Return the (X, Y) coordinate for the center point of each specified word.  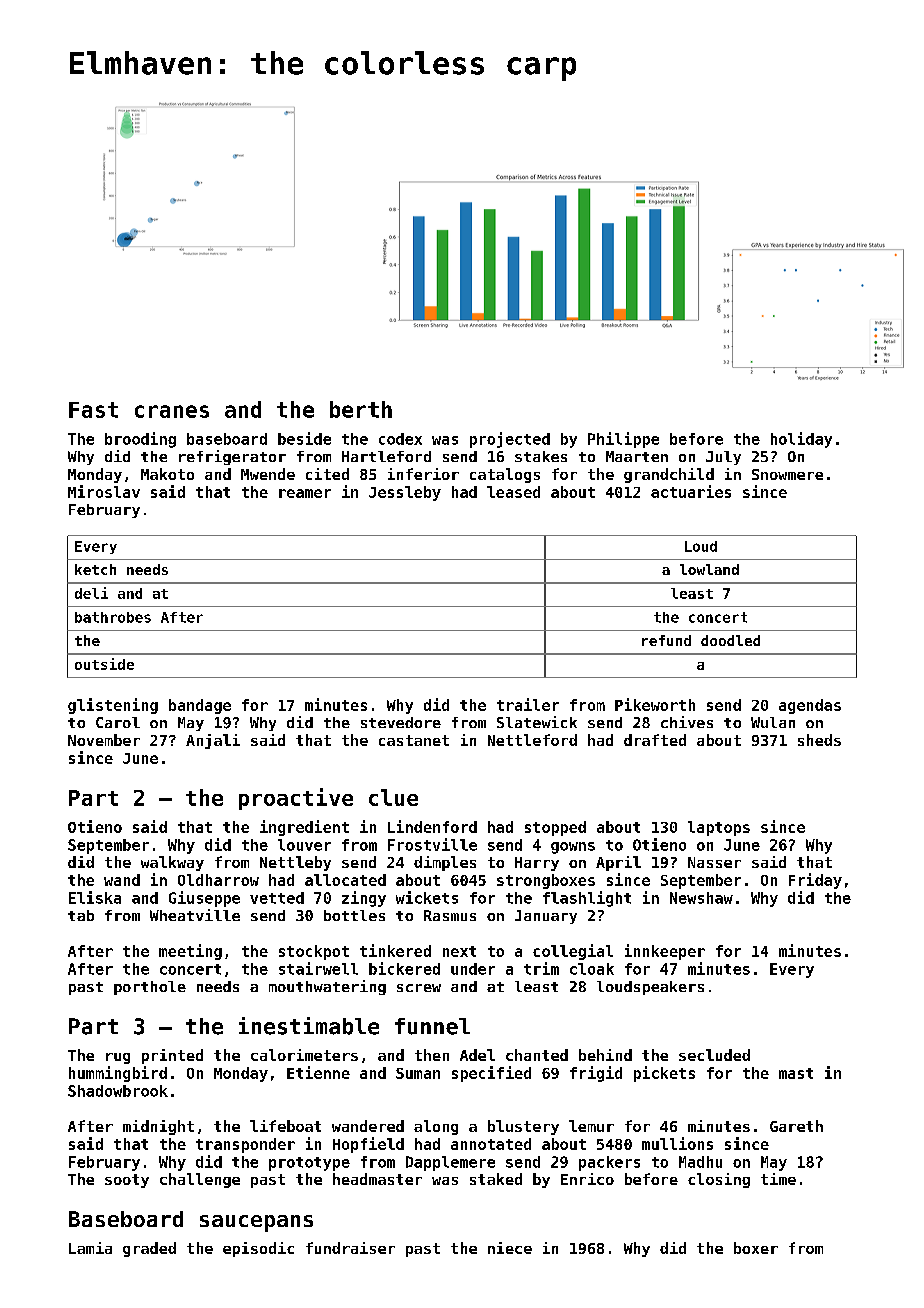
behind (605, 1055)
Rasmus (450, 915)
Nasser (714, 862)
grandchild (669, 475)
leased (513, 492)
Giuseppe (204, 899)
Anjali (213, 741)
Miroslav (104, 491)
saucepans (256, 1223)
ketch (95, 569)
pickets (664, 1074)
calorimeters (304, 1055)
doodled (730, 640)
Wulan (773, 722)
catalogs (505, 475)
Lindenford (432, 826)
